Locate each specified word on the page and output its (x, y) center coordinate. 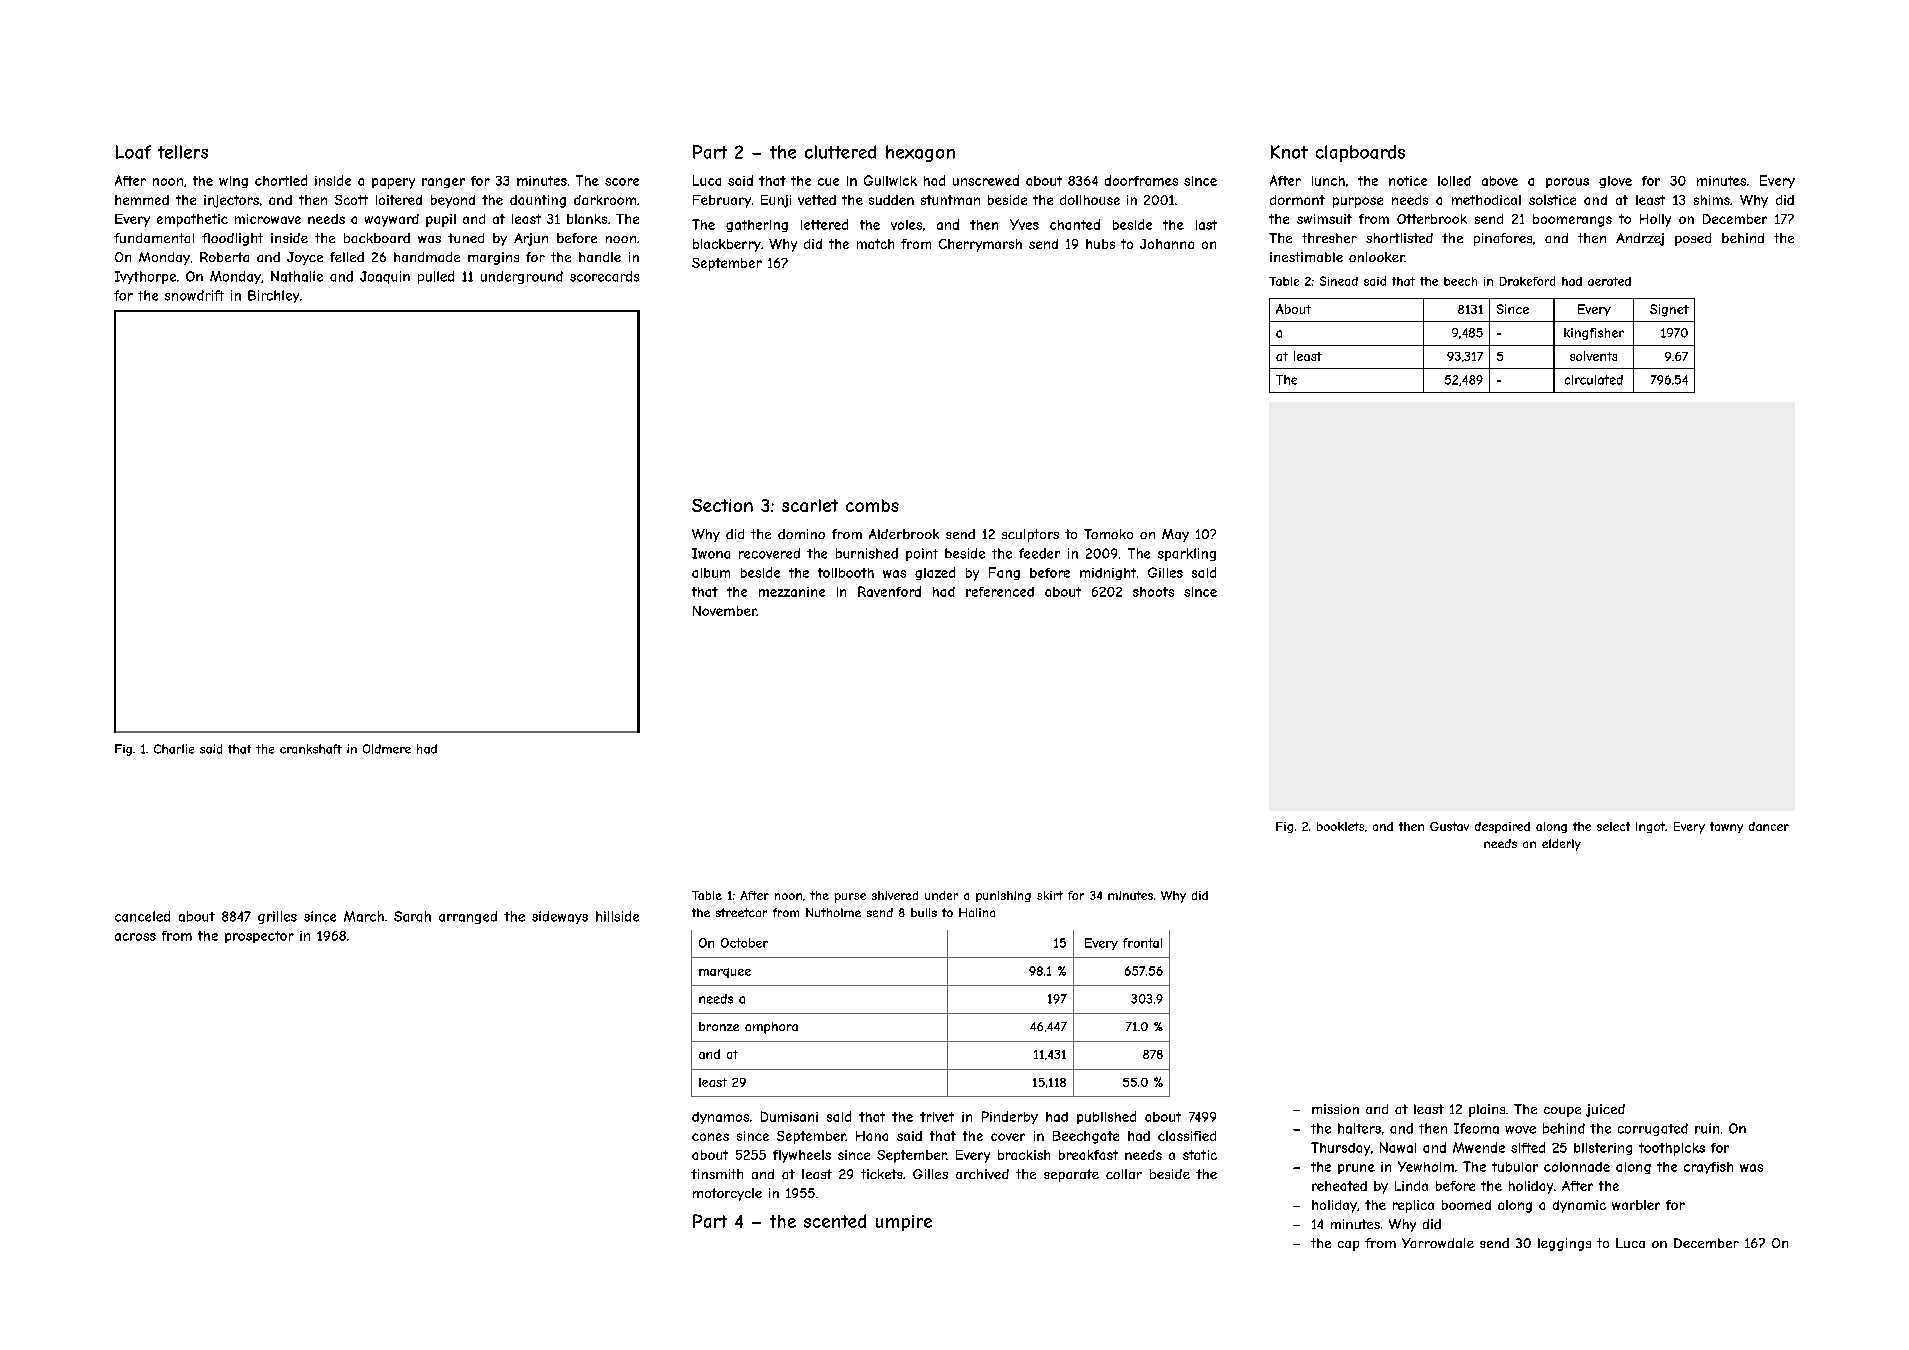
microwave (268, 219)
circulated (1594, 380)
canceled (142, 916)
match (875, 244)
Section (722, 505)
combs (872, 505)
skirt (1050, 895)
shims (1712, 200)
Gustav (1449, 826)
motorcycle (727, 1194)
